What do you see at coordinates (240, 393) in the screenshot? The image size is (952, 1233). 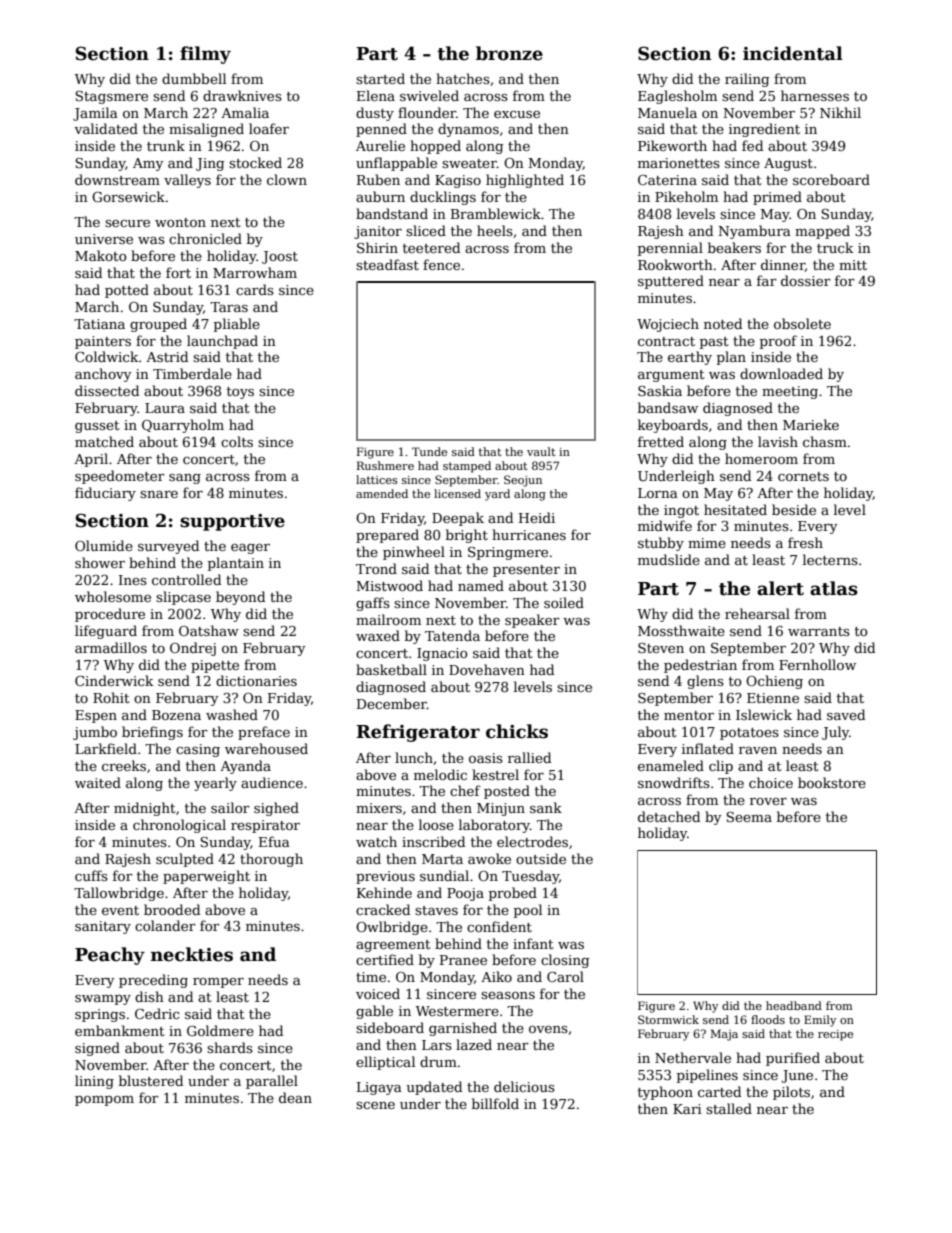 I see `toys` at bounding box center [240, 393].
